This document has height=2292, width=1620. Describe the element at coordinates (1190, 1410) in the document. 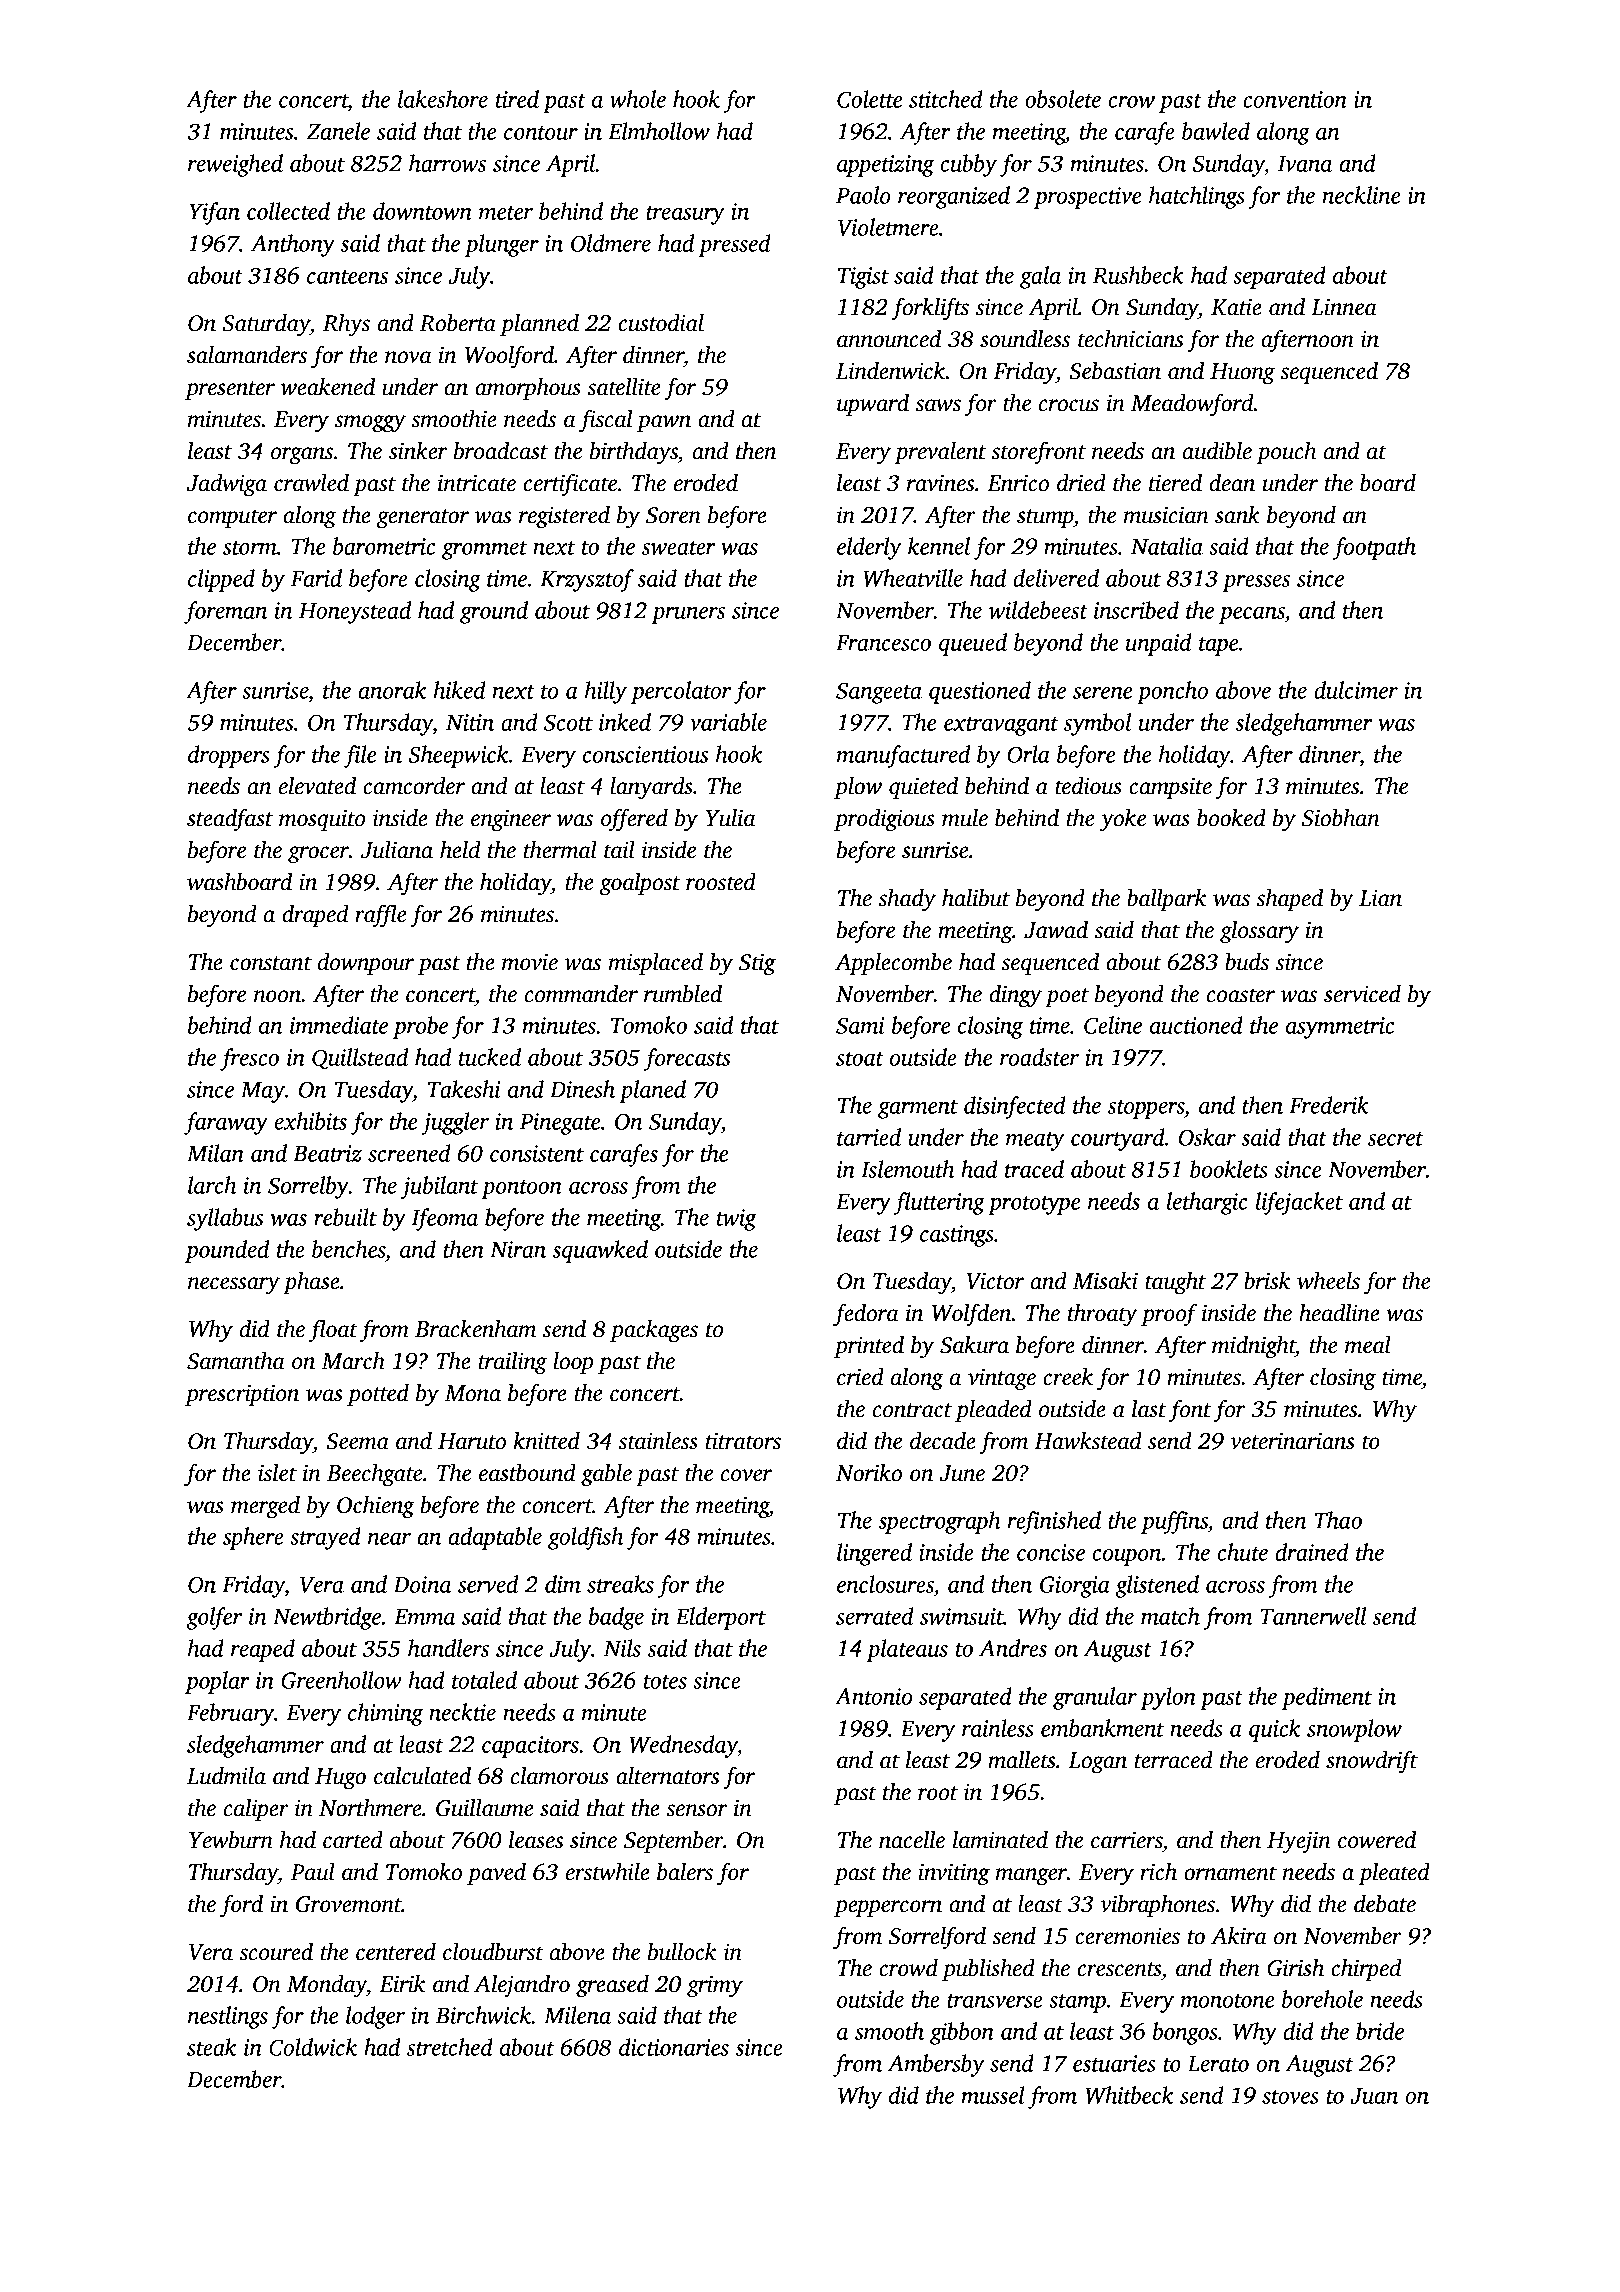

I see `font` at that location.
